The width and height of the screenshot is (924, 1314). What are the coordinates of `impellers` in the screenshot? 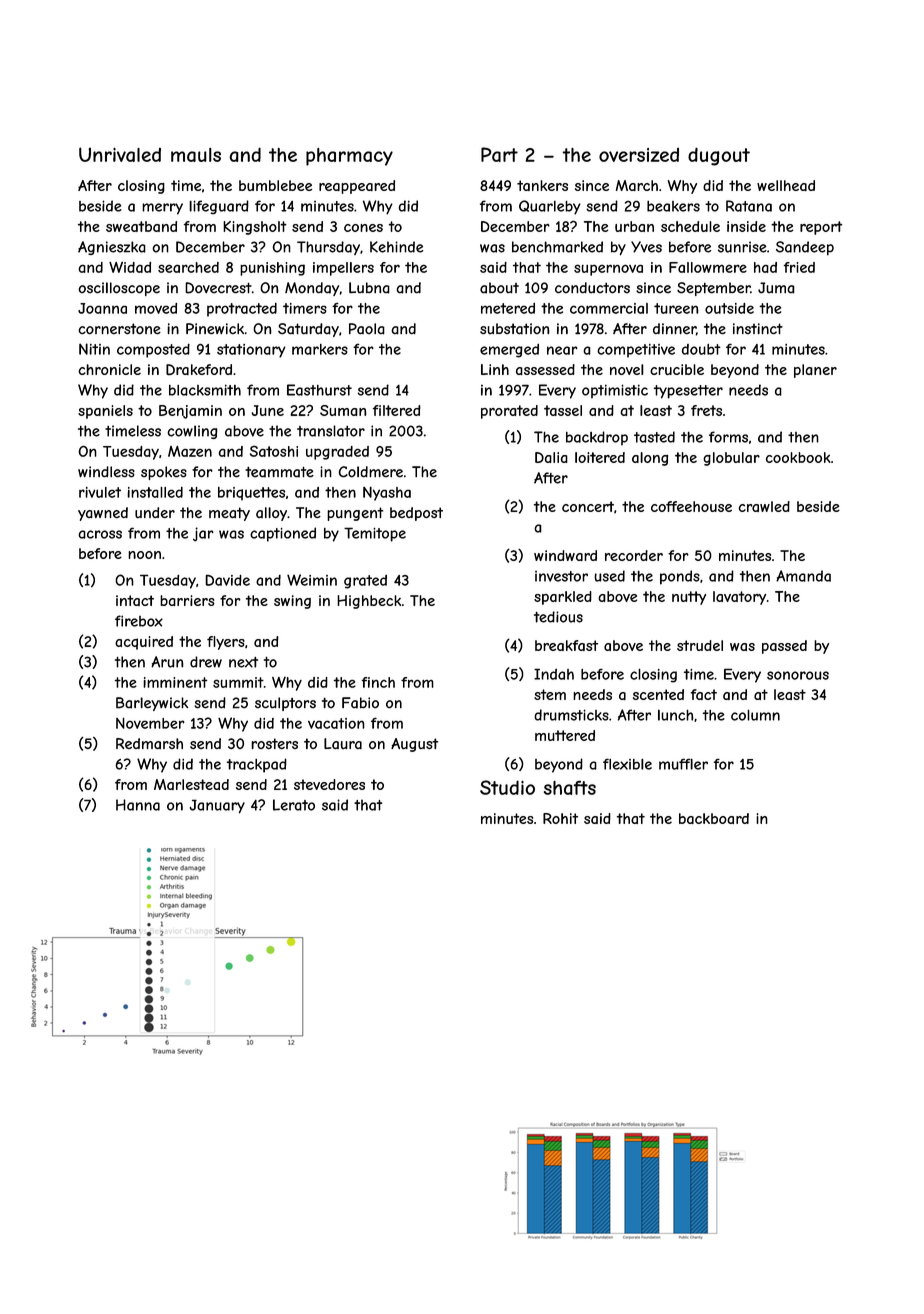 It's located at (343, 269).
